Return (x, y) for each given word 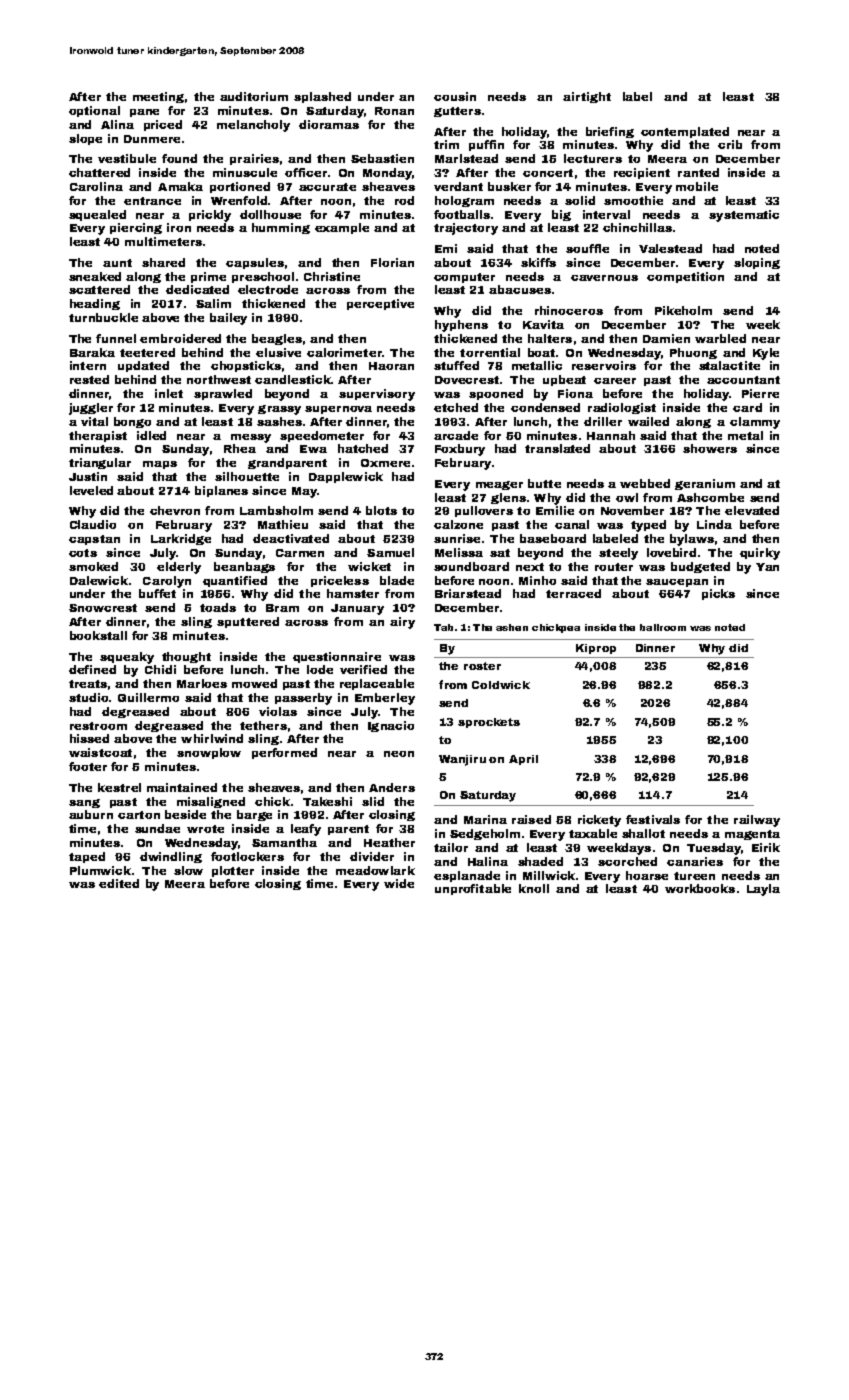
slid (373, 801)
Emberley (385, 699)
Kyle (766, 354)
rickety (599, 821)
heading (95, 304)
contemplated (685, 132)
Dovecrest (467, 380)
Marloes (202, 683)
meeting (158, 97)
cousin (455, 96)
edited (119, 883)
